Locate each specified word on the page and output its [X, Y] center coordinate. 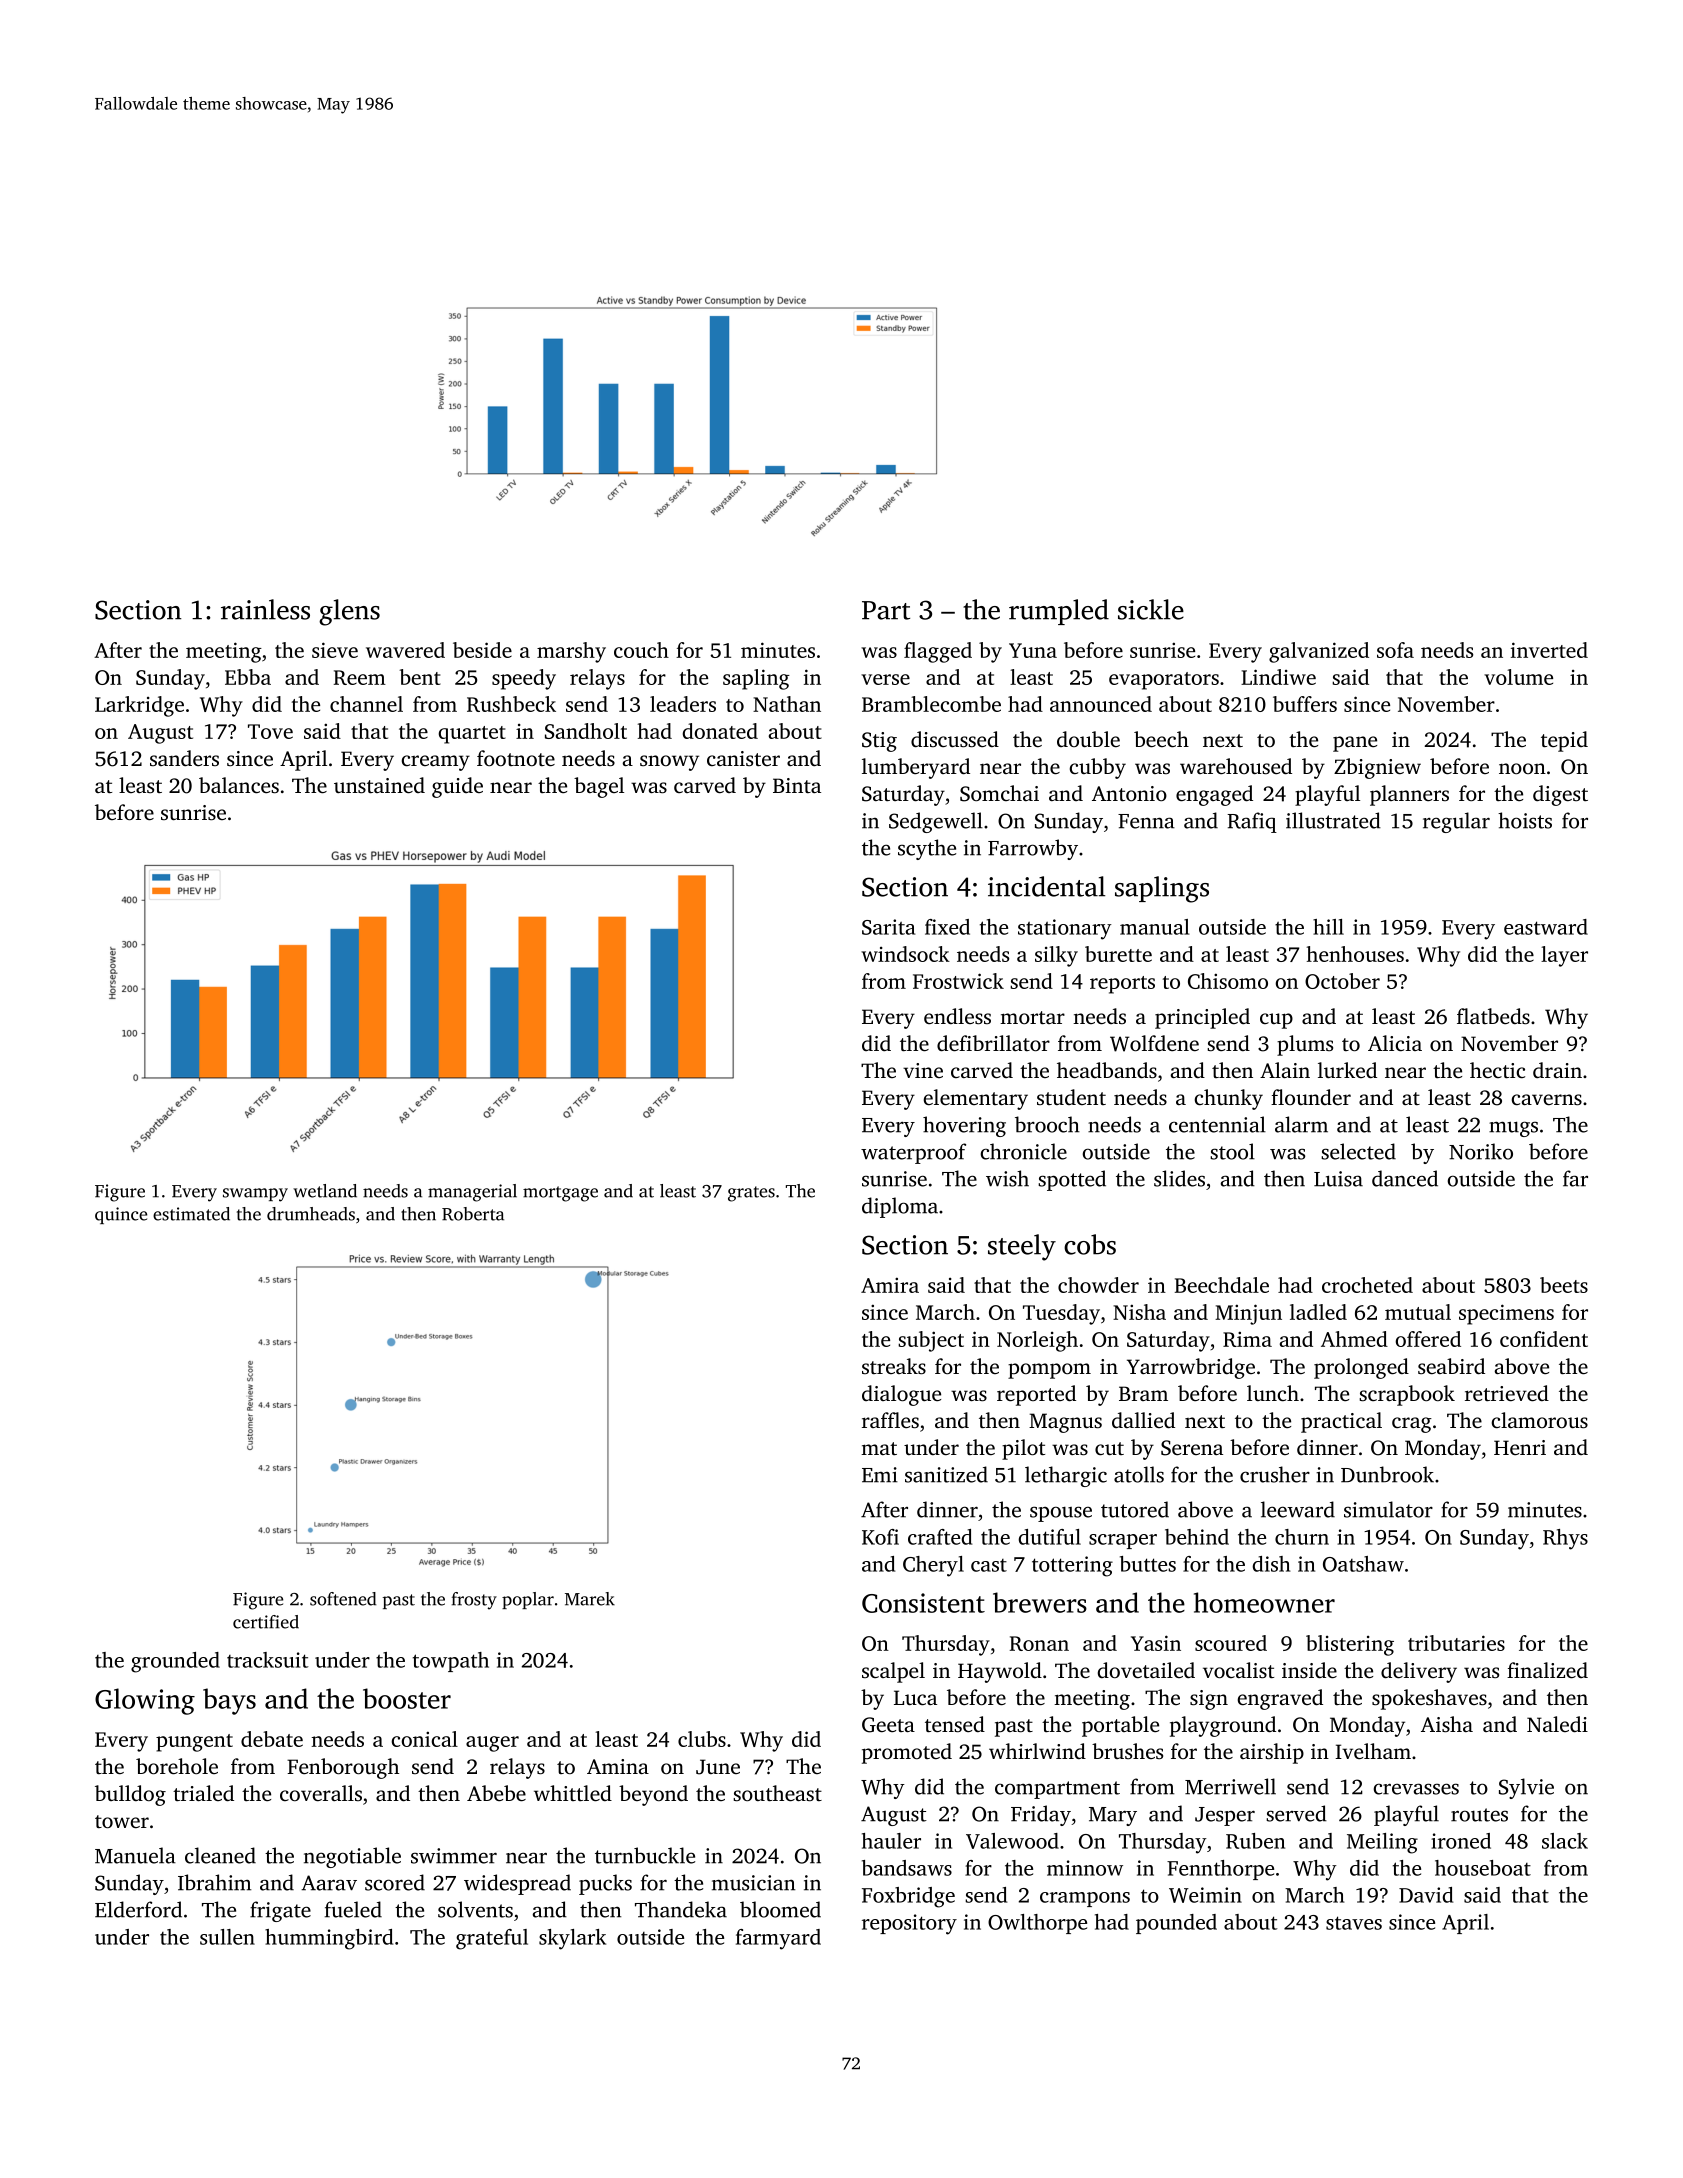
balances [239, 785]
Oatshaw [1363, 1564]
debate [272, 1739]
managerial [472, 1193]
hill [1328, 927]
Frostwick [958, 981]
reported [1036, 1395]
